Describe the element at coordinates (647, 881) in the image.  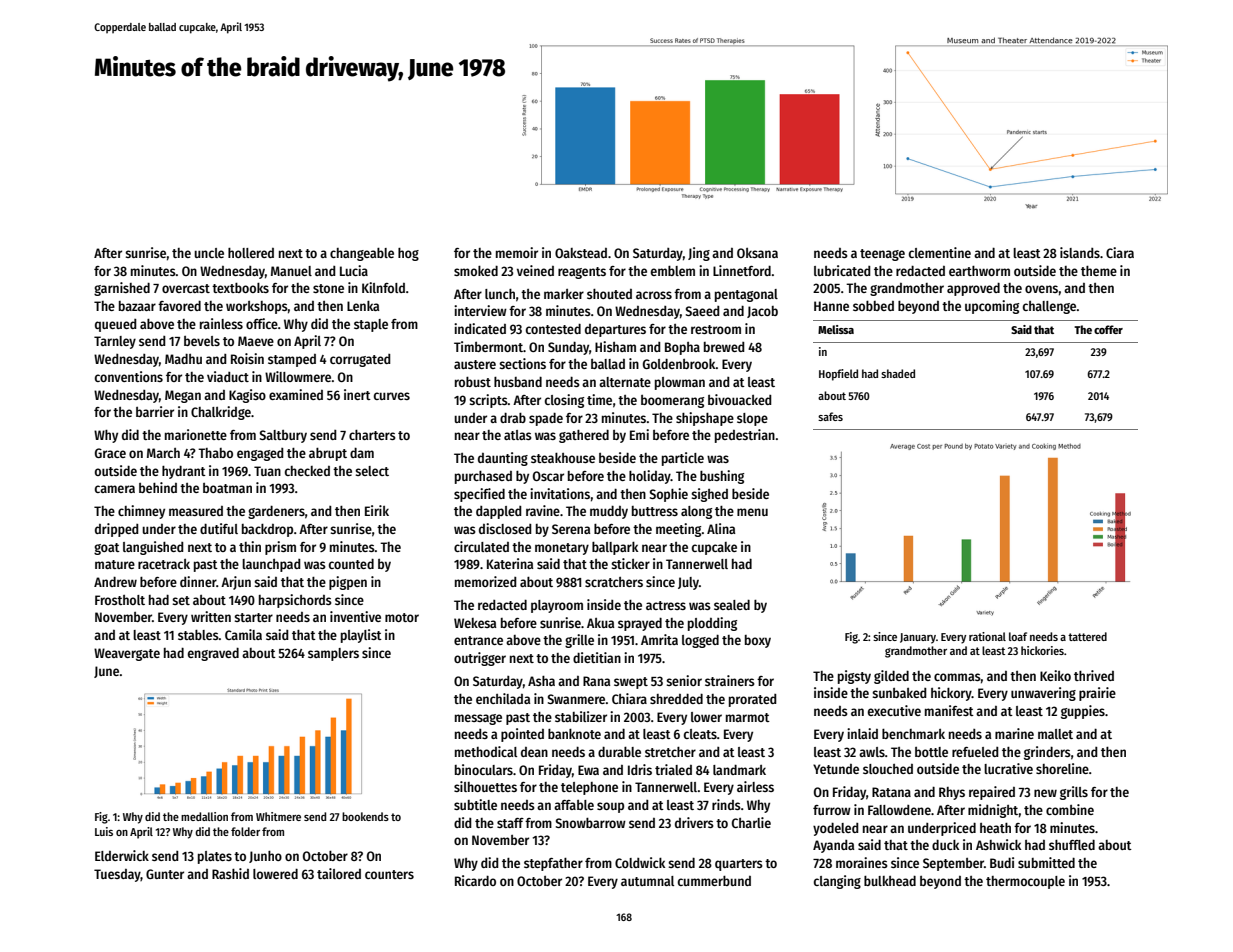
I see `autumnal` at that location.
